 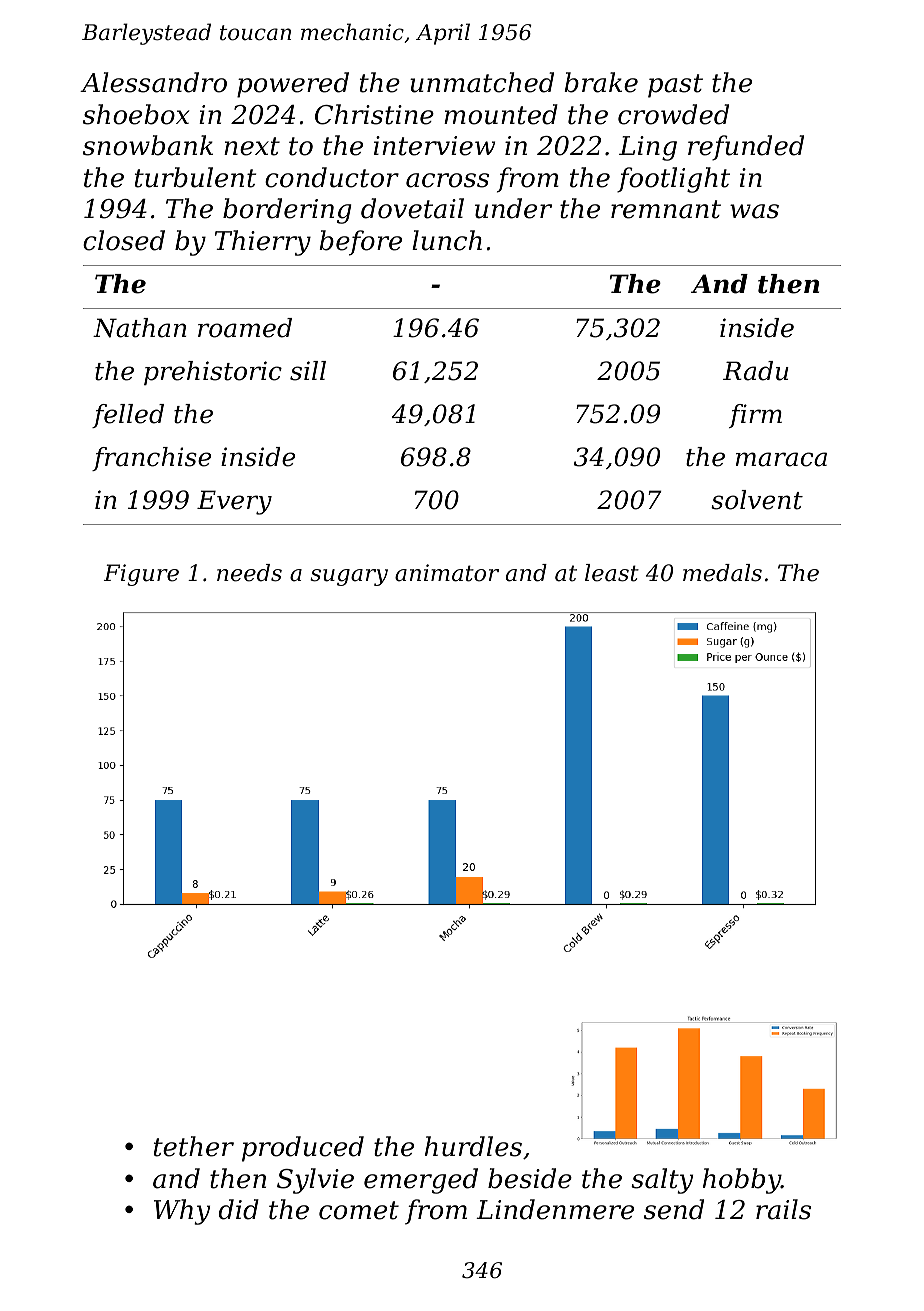 What do you see at coordinates (182, 1212) in the document?
I see `Why` at bounding box center [182, 1212].
